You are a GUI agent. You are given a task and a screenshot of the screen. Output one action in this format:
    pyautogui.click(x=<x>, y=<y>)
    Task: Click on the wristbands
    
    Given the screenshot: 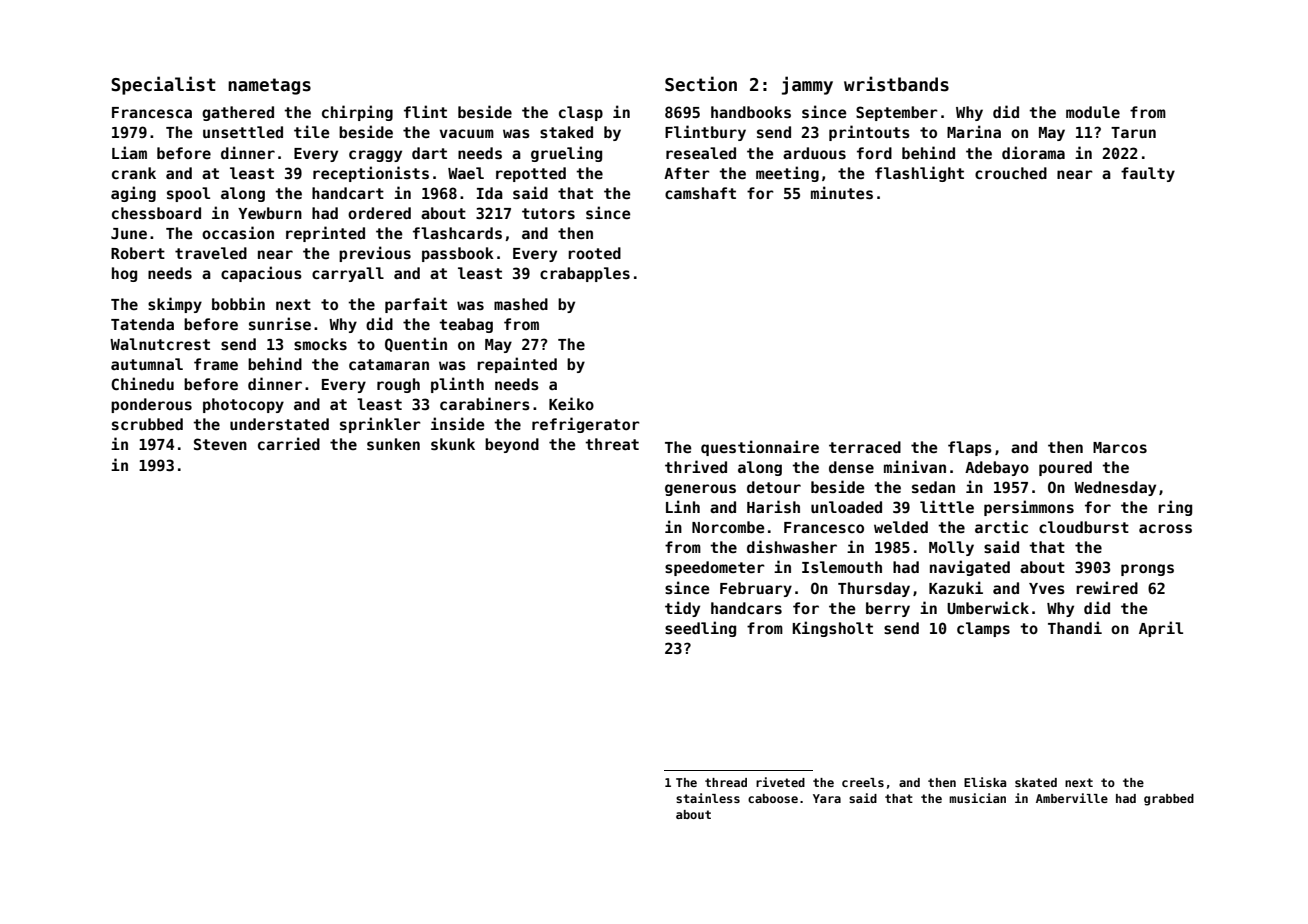 What is the action you would take?
    pyautogui.click(x=896, y=84)
